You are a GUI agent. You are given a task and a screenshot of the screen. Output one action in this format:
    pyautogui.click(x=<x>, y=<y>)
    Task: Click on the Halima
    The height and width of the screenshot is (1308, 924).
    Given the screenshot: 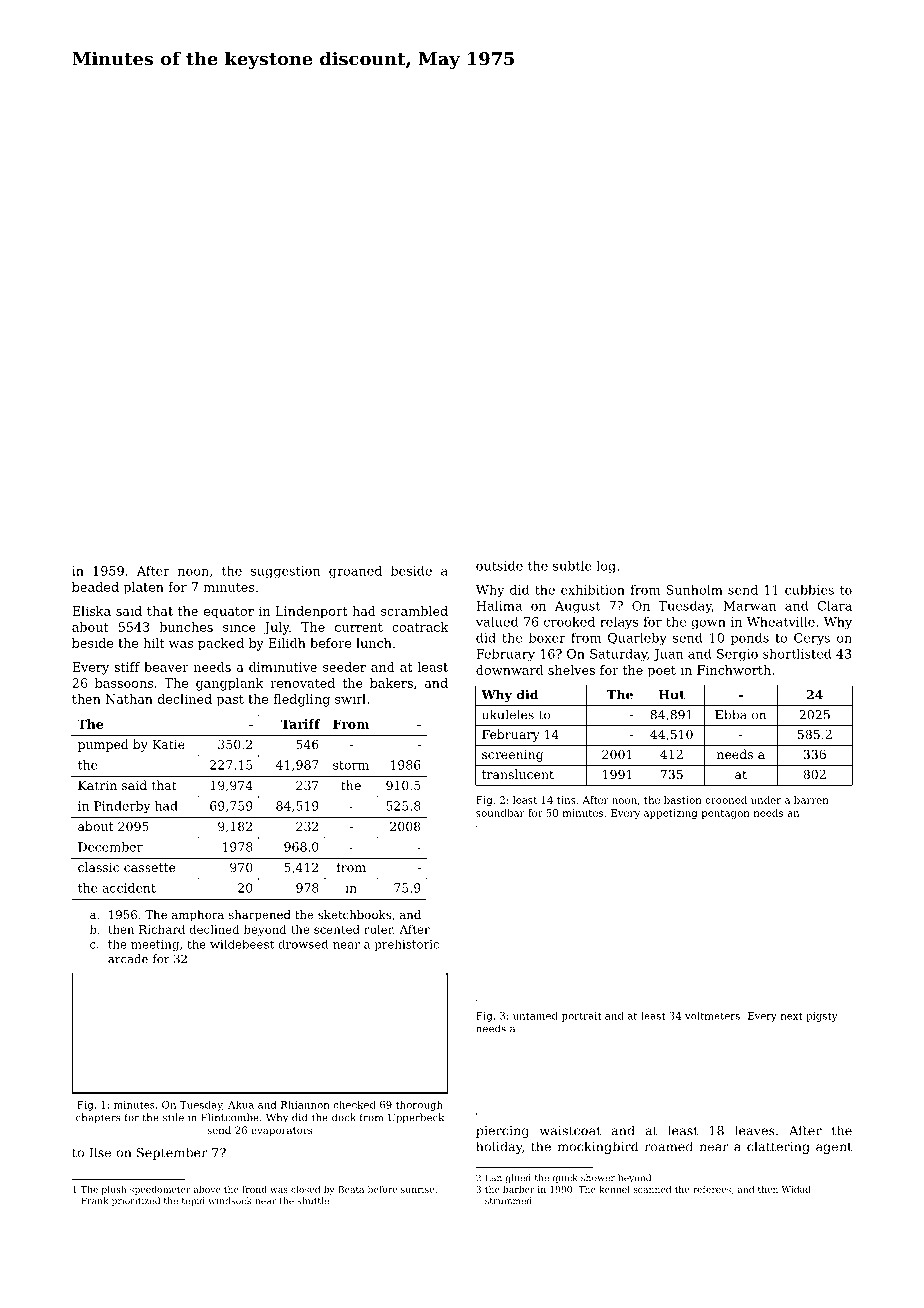 What is the action you would take?
    pyautogui.click(x=499, y=606)
